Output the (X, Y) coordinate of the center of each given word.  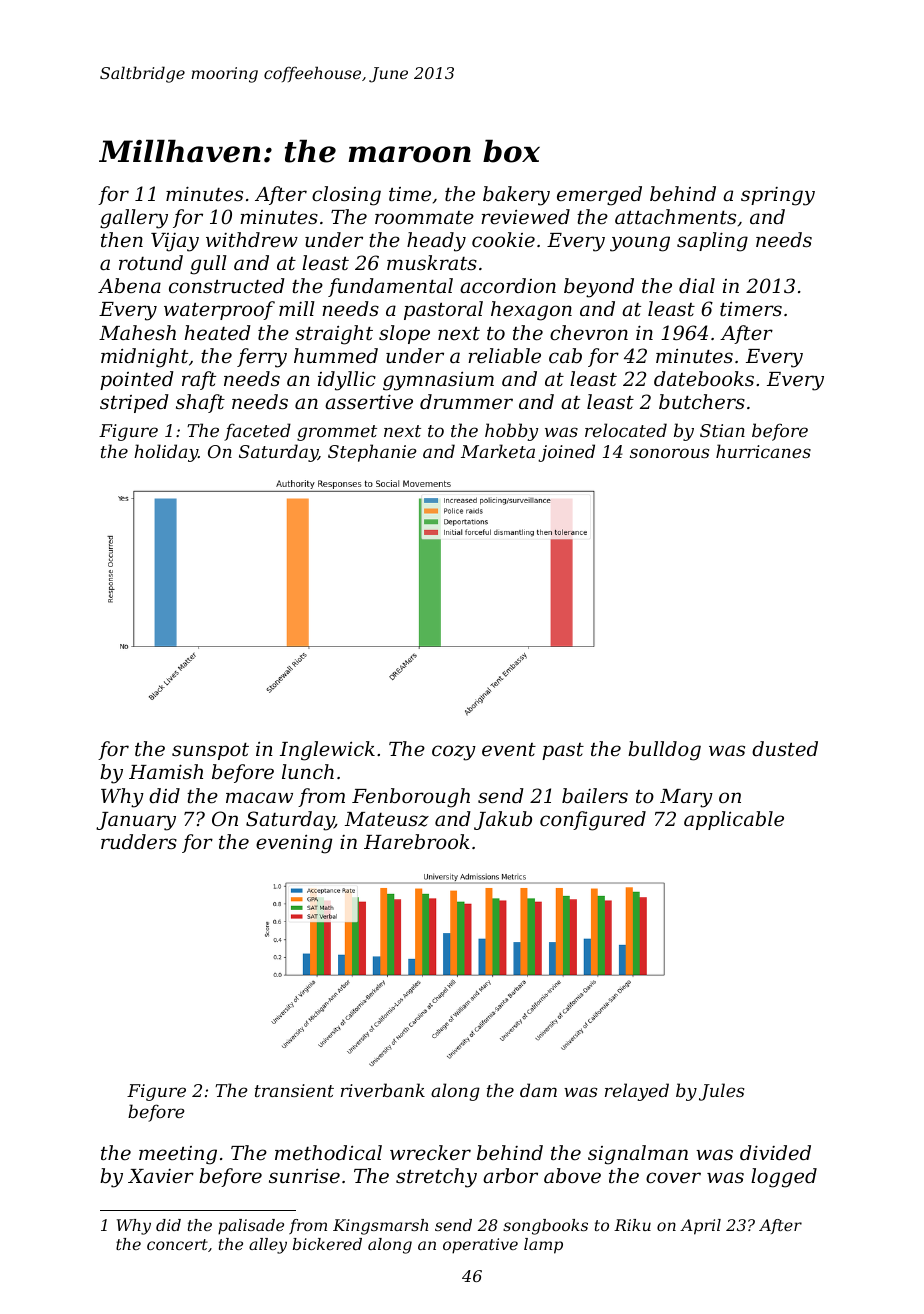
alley (268, 1246)
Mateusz (387, 819)
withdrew (252, 239)
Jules (721, 1092)
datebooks (704, 378)
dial (697, 285)
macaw (259, 797)
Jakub (503, 820)
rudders (139, 841)
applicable (734, 820)
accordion (508, 285)
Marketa (498, 451)
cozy (454, 753)
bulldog (664, 751)
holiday (166, 453)
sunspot (210, 751)
